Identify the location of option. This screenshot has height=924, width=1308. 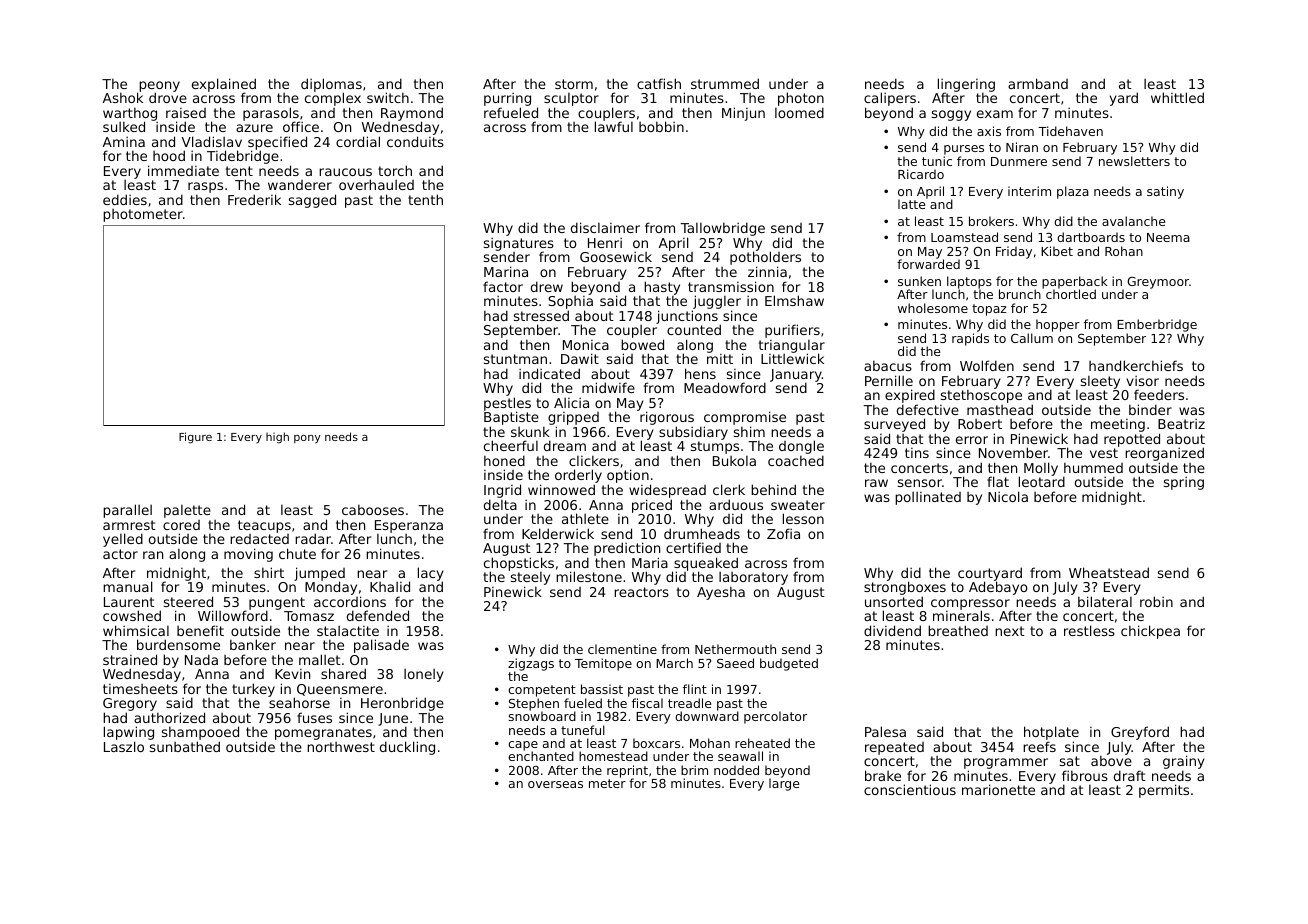
(628, 476).
